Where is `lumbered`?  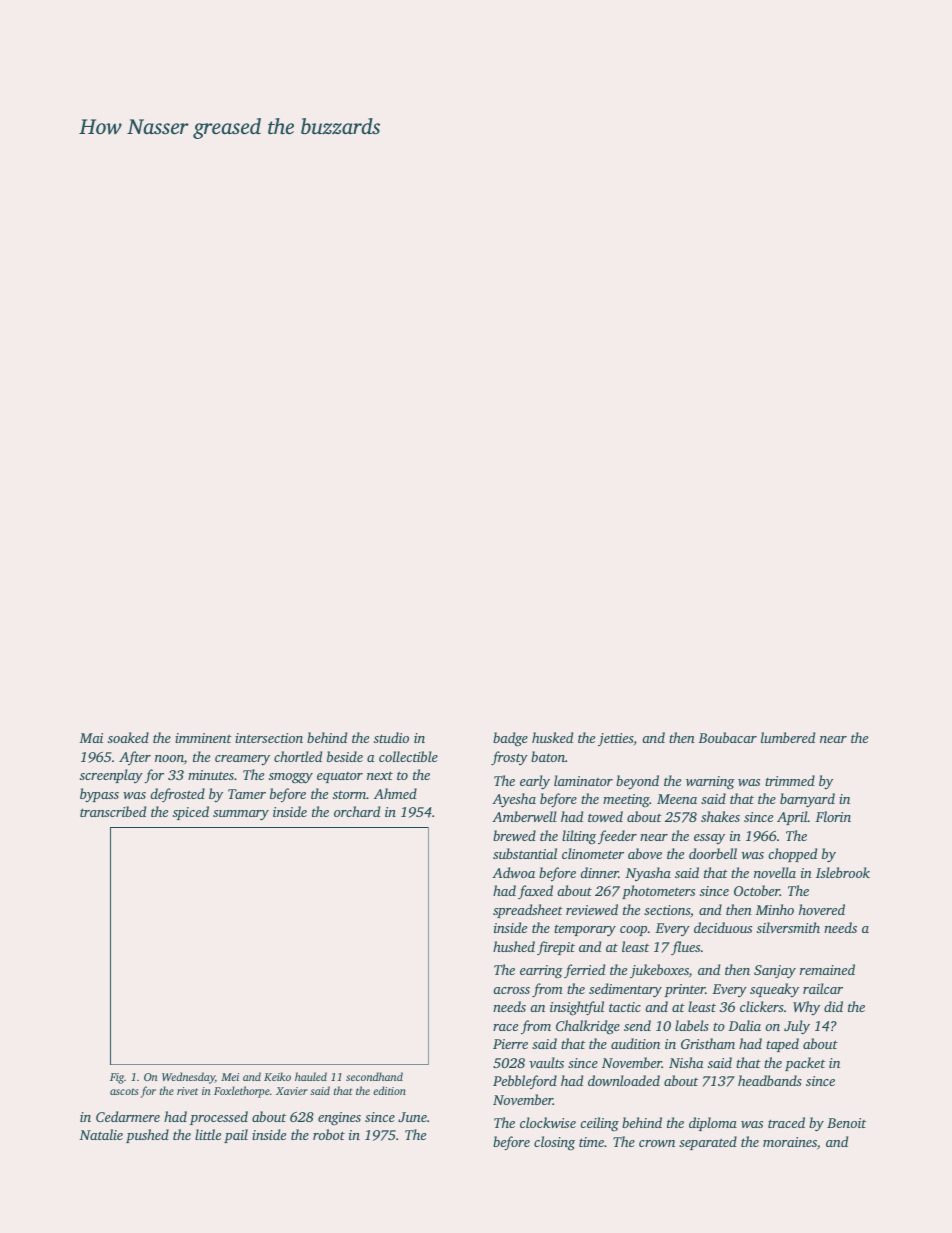 lumbered is located at coordinates (788, 737).
